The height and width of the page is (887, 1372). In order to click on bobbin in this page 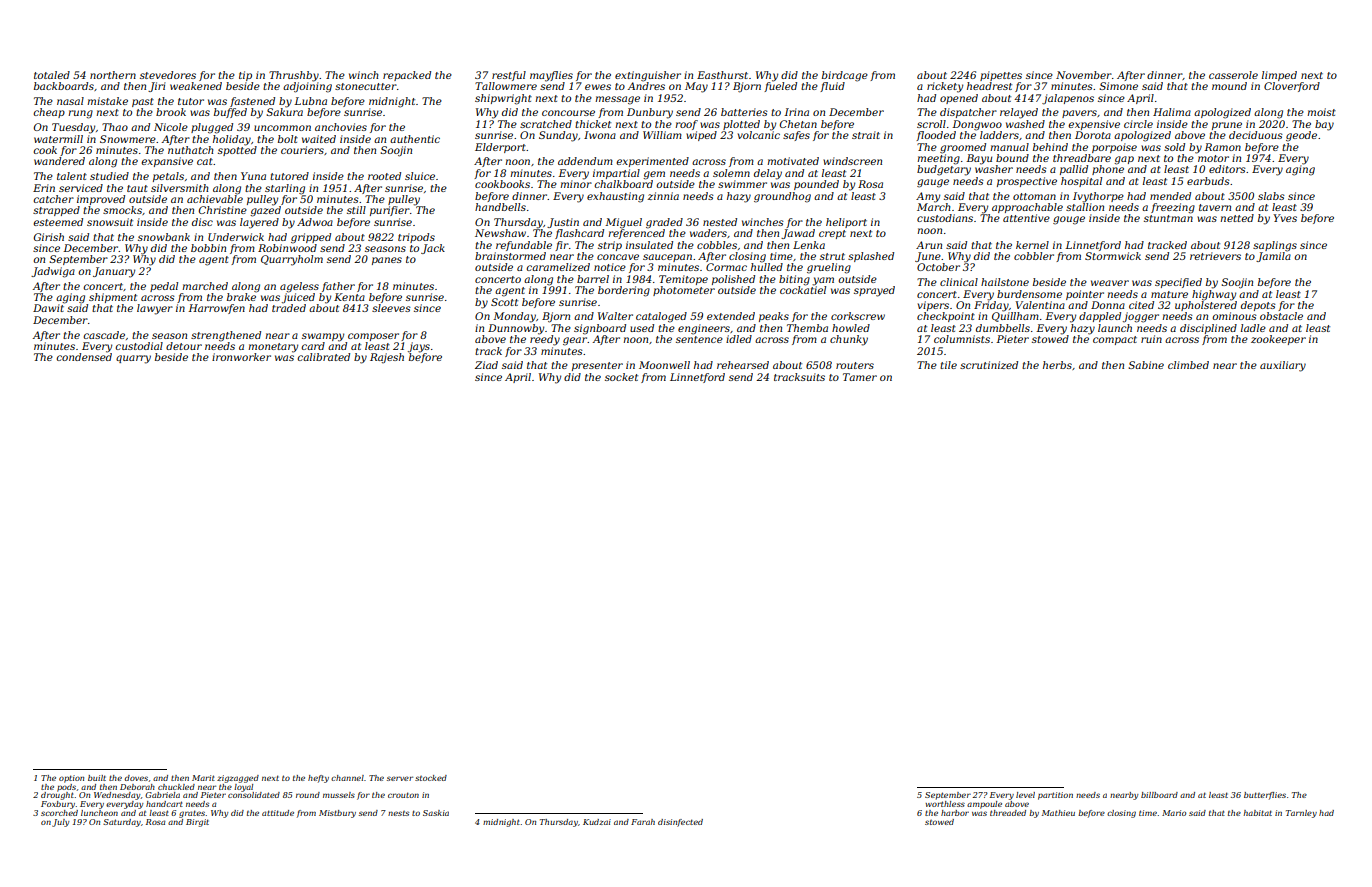, I will do `click(208, 248)`.
